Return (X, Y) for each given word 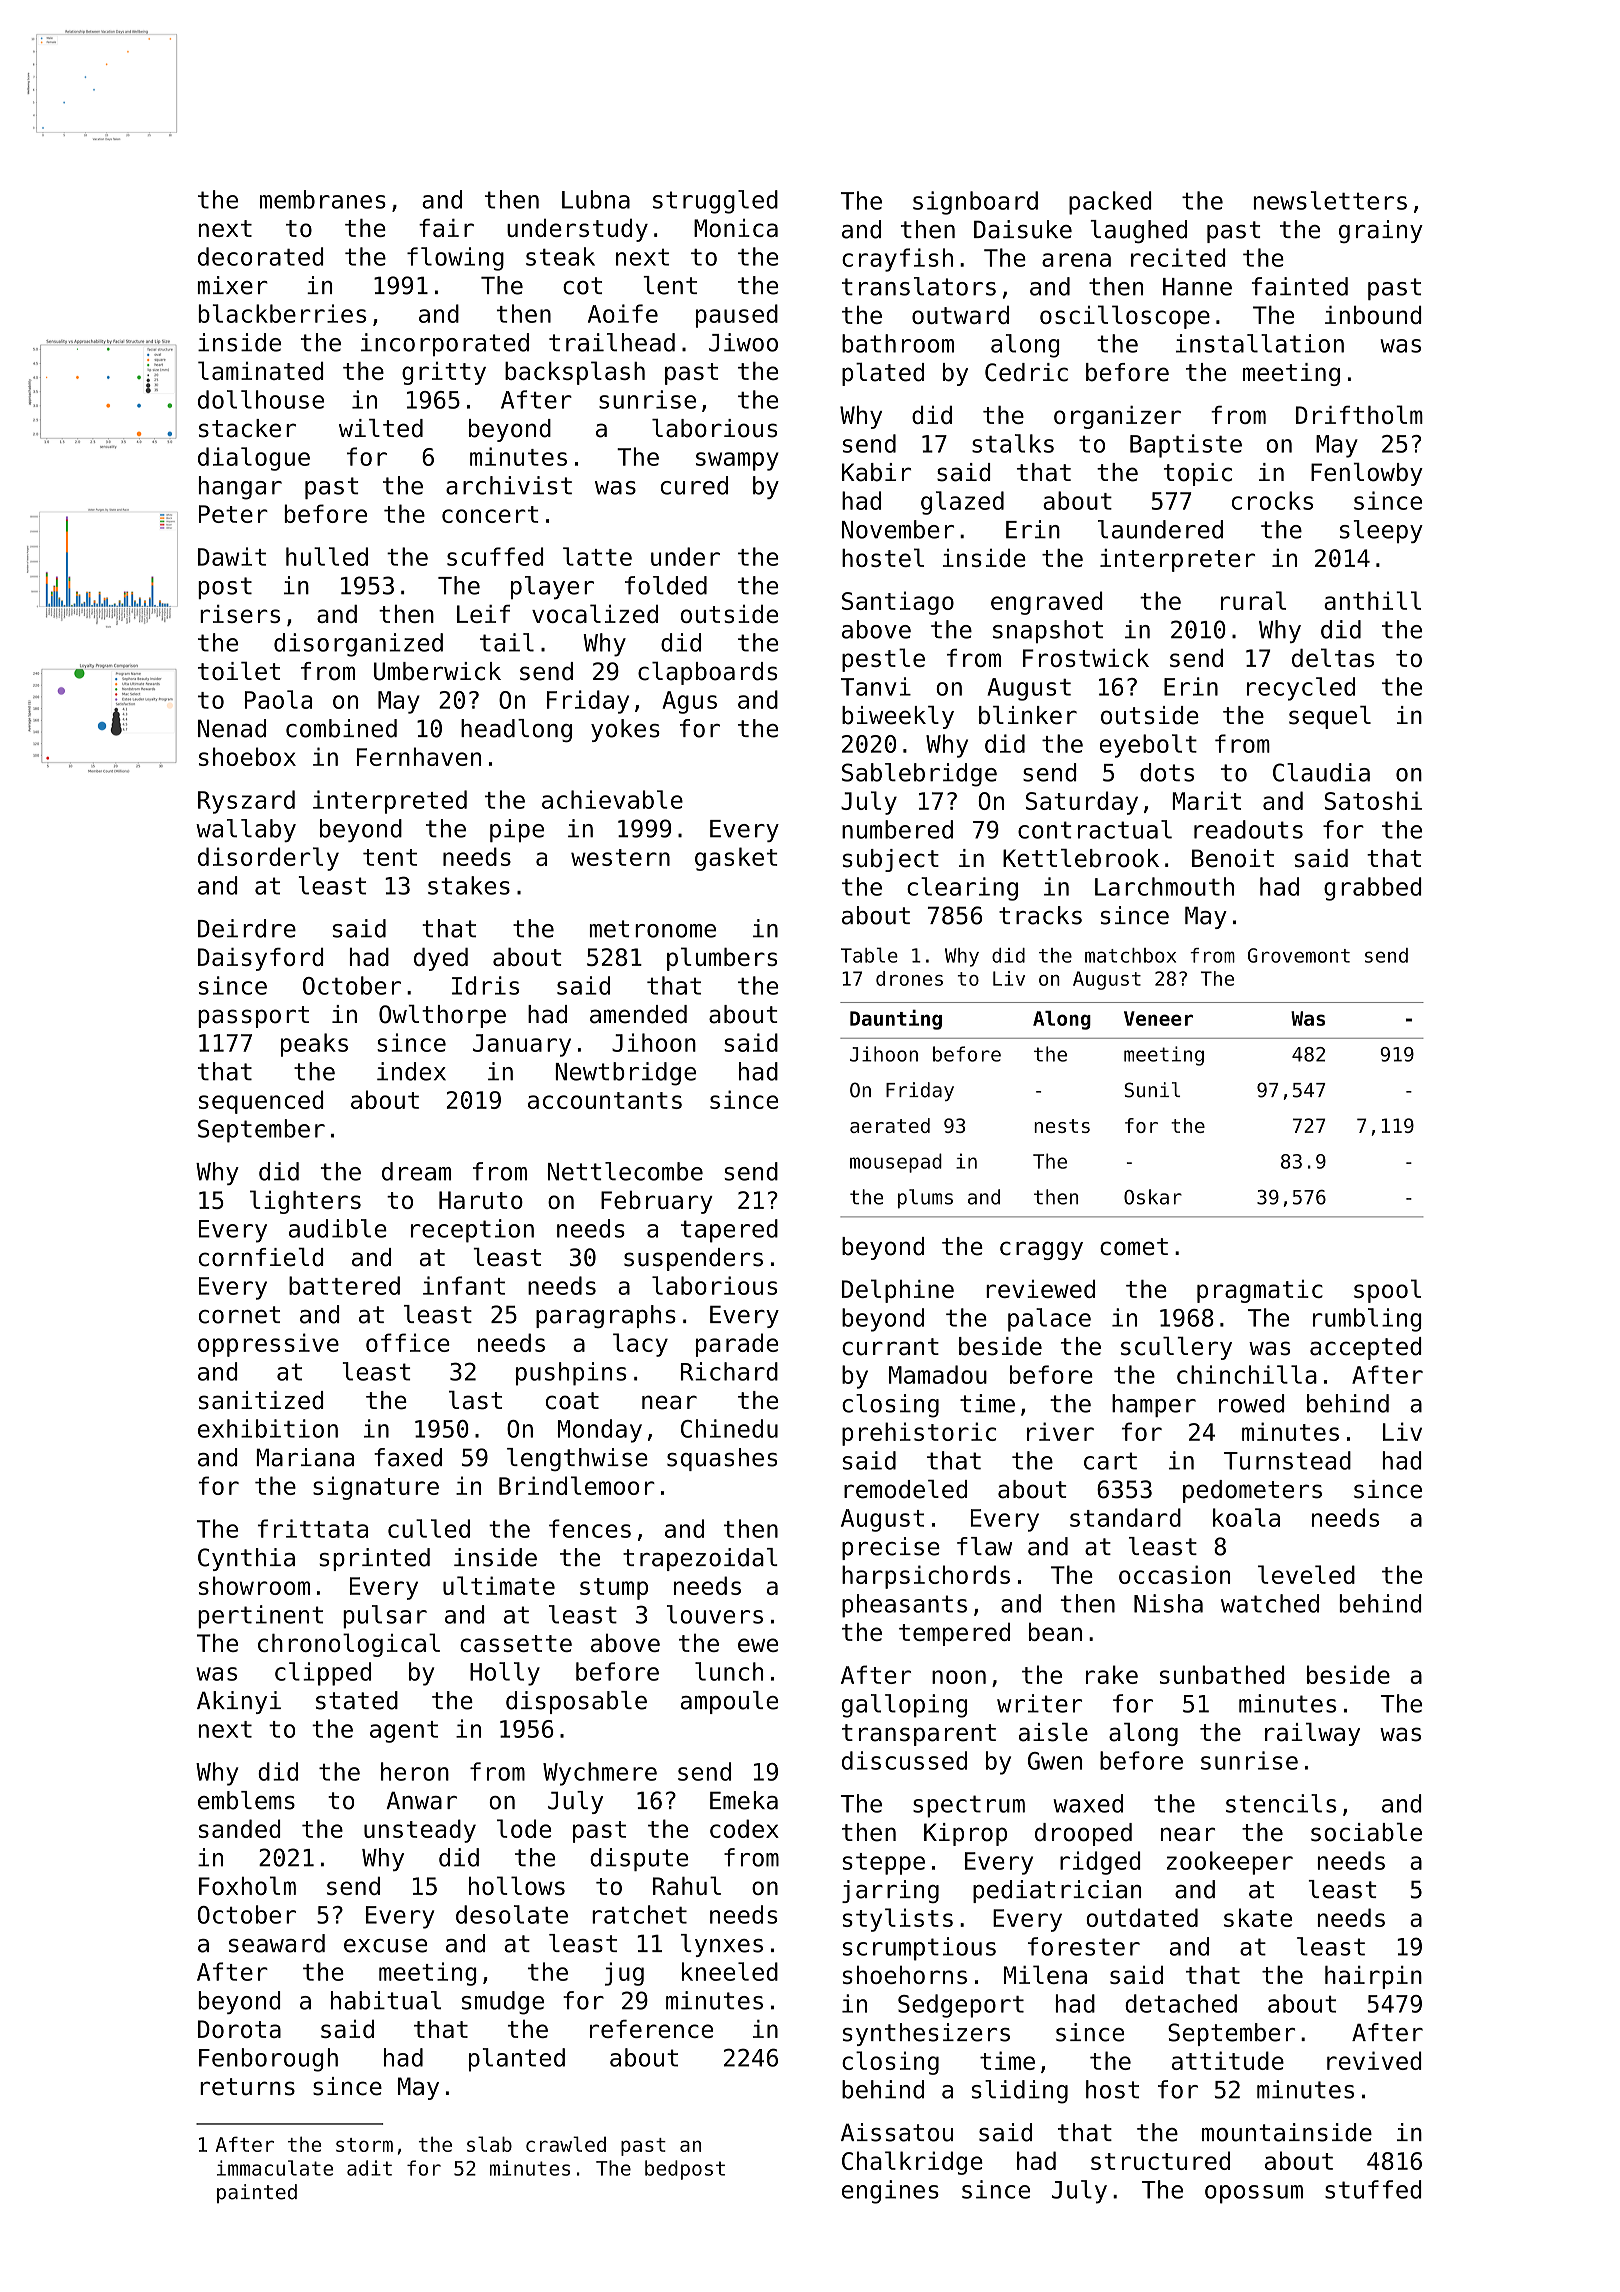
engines (890, 2192)
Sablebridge (919, 775)
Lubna (596, 199)
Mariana (305, 1457)
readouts (1248, 829)
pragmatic (1260, 1291)
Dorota (239, 2029)
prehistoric (919, 1434)
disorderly (268, 859)
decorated (260, 256)
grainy (1381, 231)
